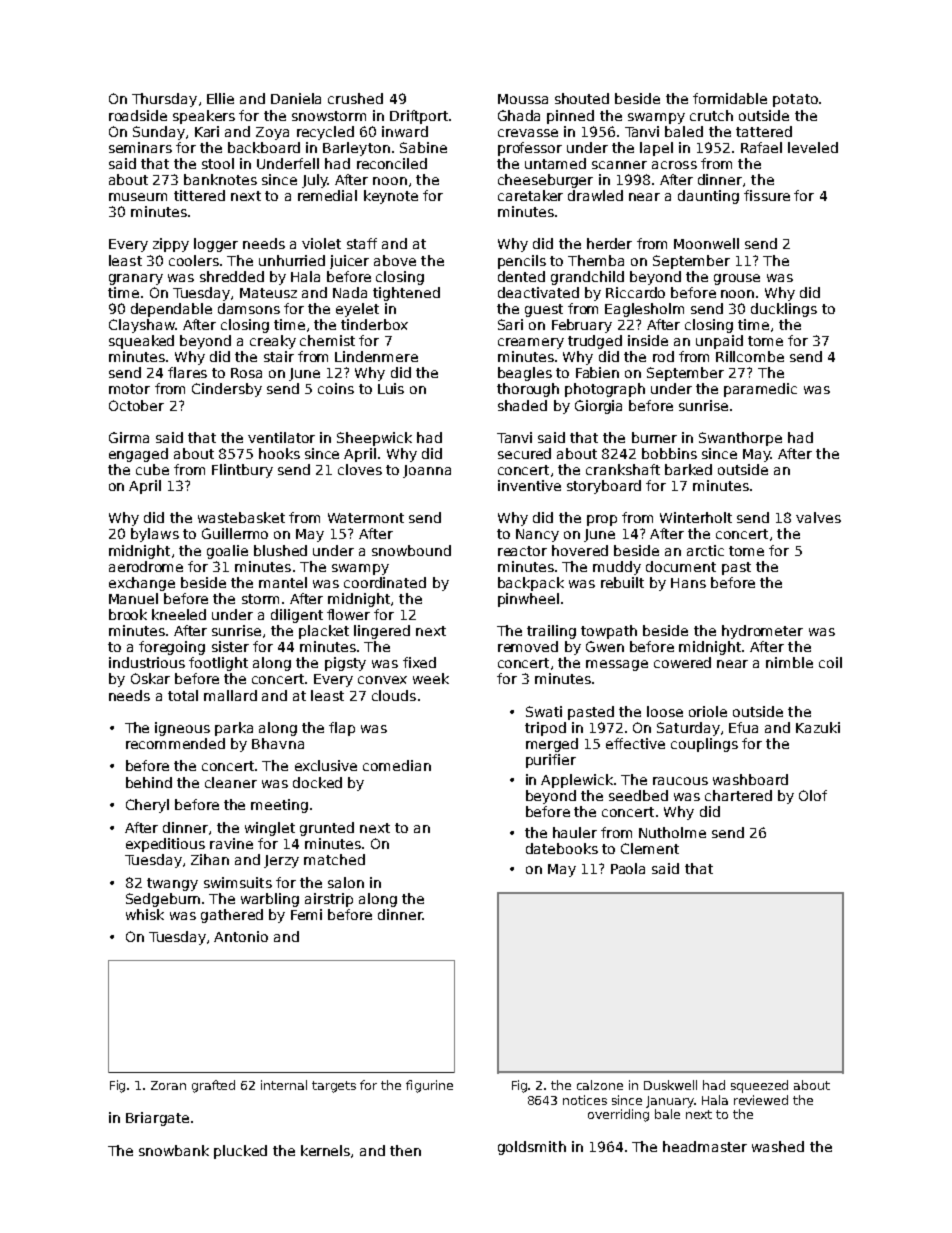 The height and width of the screenshot is (1233, 952). Describe the element at coordinates (220, 98) in the screenshot. I see `Ellie` at that location.
